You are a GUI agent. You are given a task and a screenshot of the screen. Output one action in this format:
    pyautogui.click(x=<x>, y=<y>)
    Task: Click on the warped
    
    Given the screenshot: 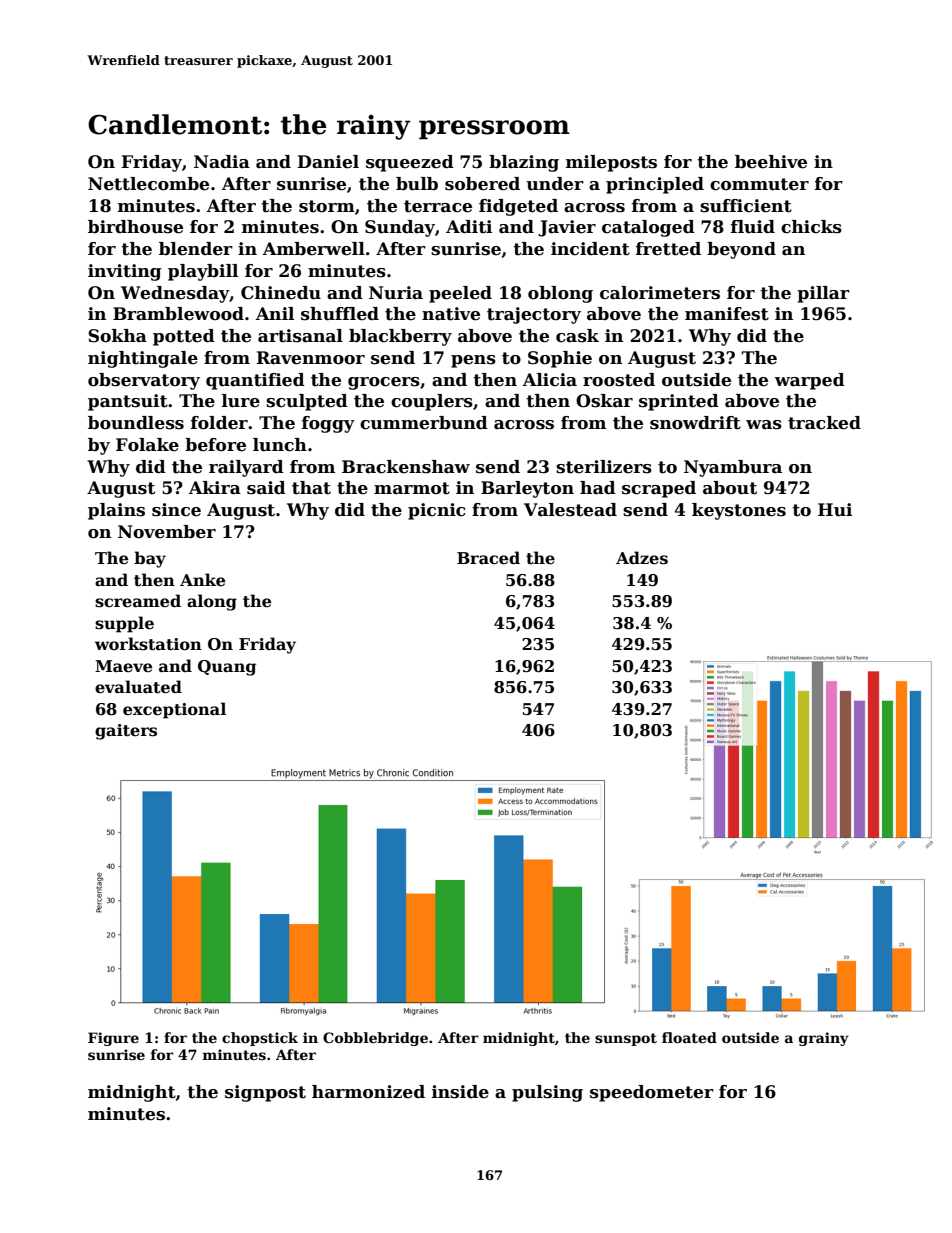 What is the action you would take?
    pyautogui.click(x=810, y=381)
